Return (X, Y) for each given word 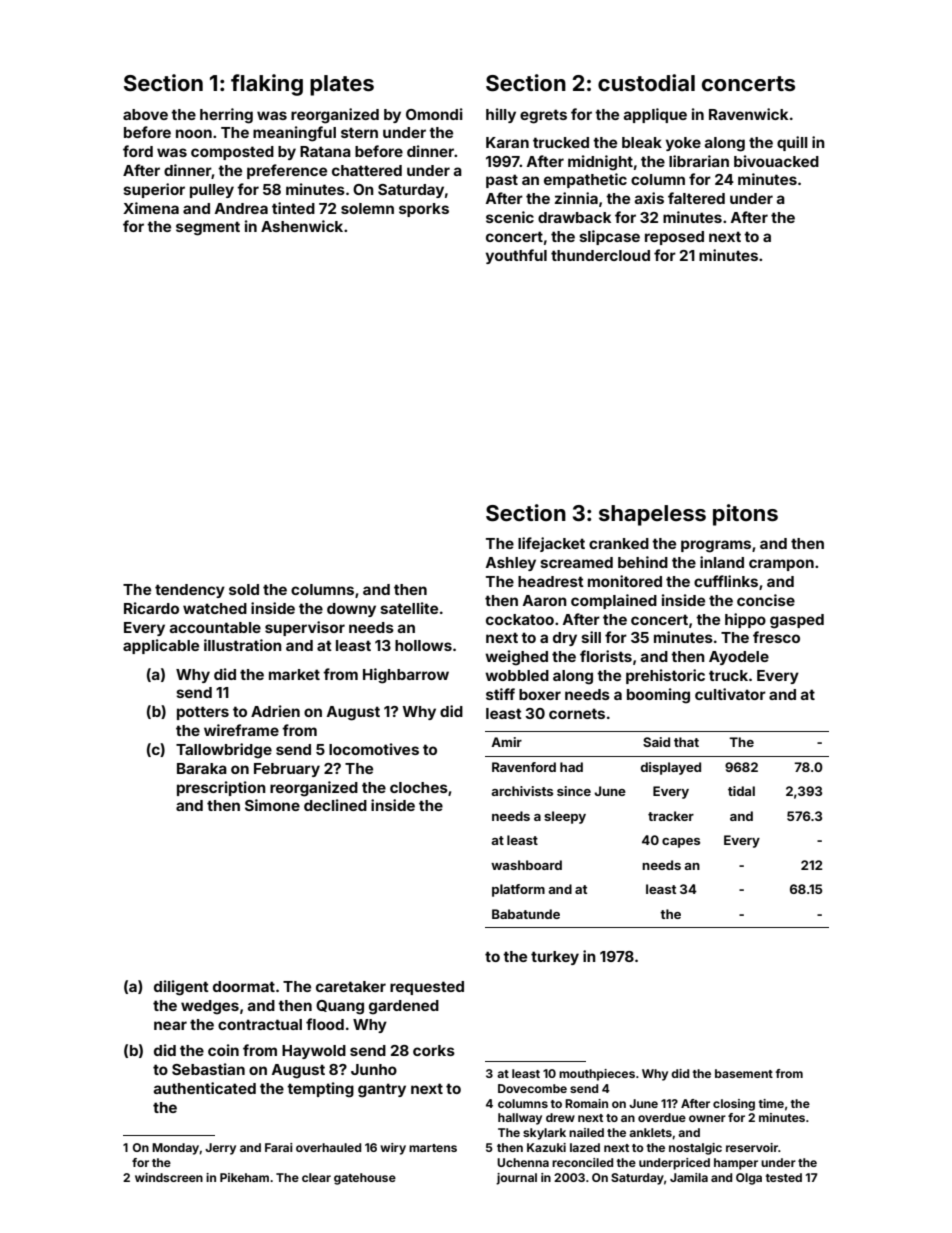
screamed (576, 562)
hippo (745, 620)
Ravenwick (748, 114)
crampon (781, 565)
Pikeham (244, 1177)
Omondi (434, 114)
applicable (161, 646)
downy (351, 610)
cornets (577, 713)
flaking (267, 85)
